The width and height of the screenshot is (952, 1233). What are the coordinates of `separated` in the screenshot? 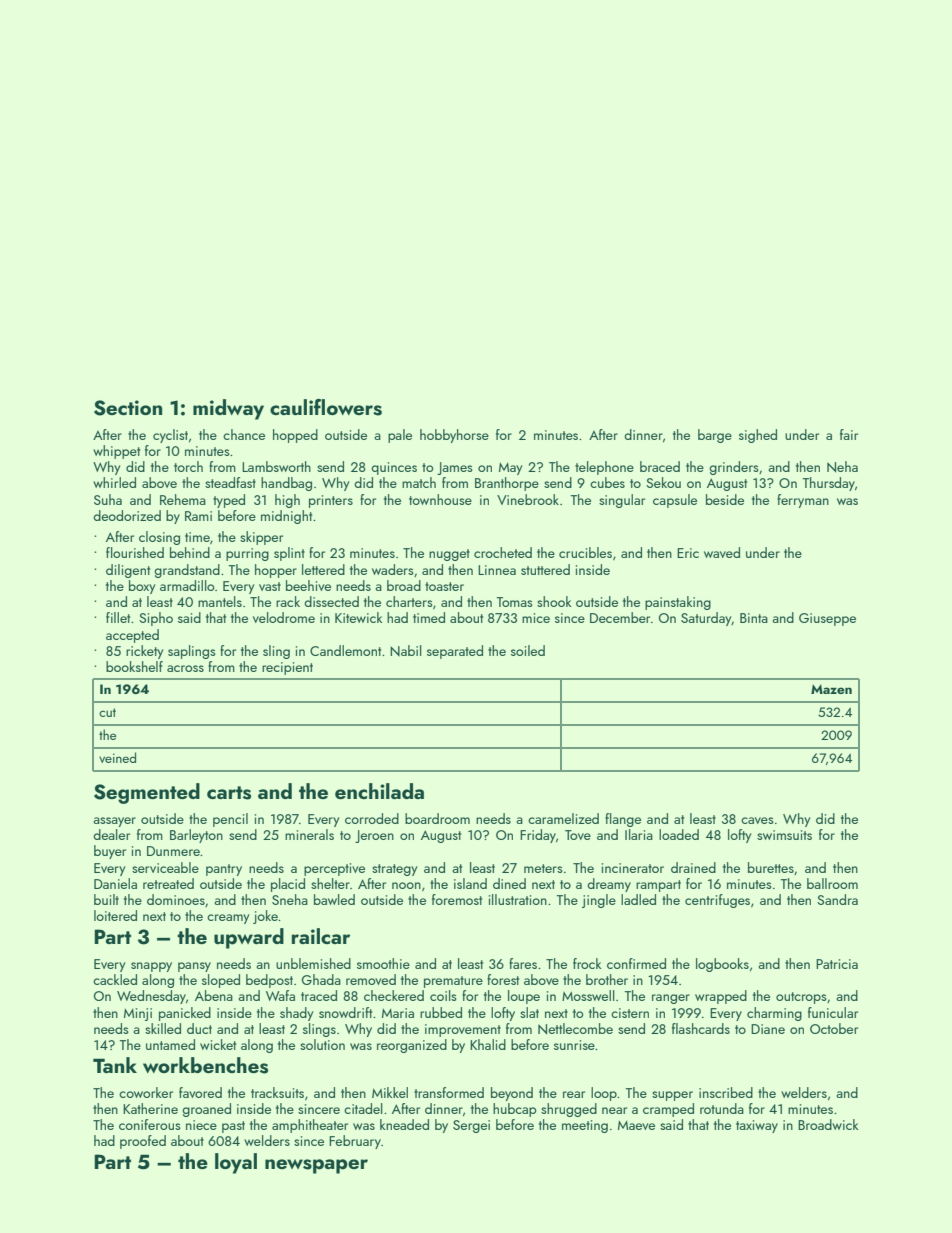 It's located at (455, 652).
